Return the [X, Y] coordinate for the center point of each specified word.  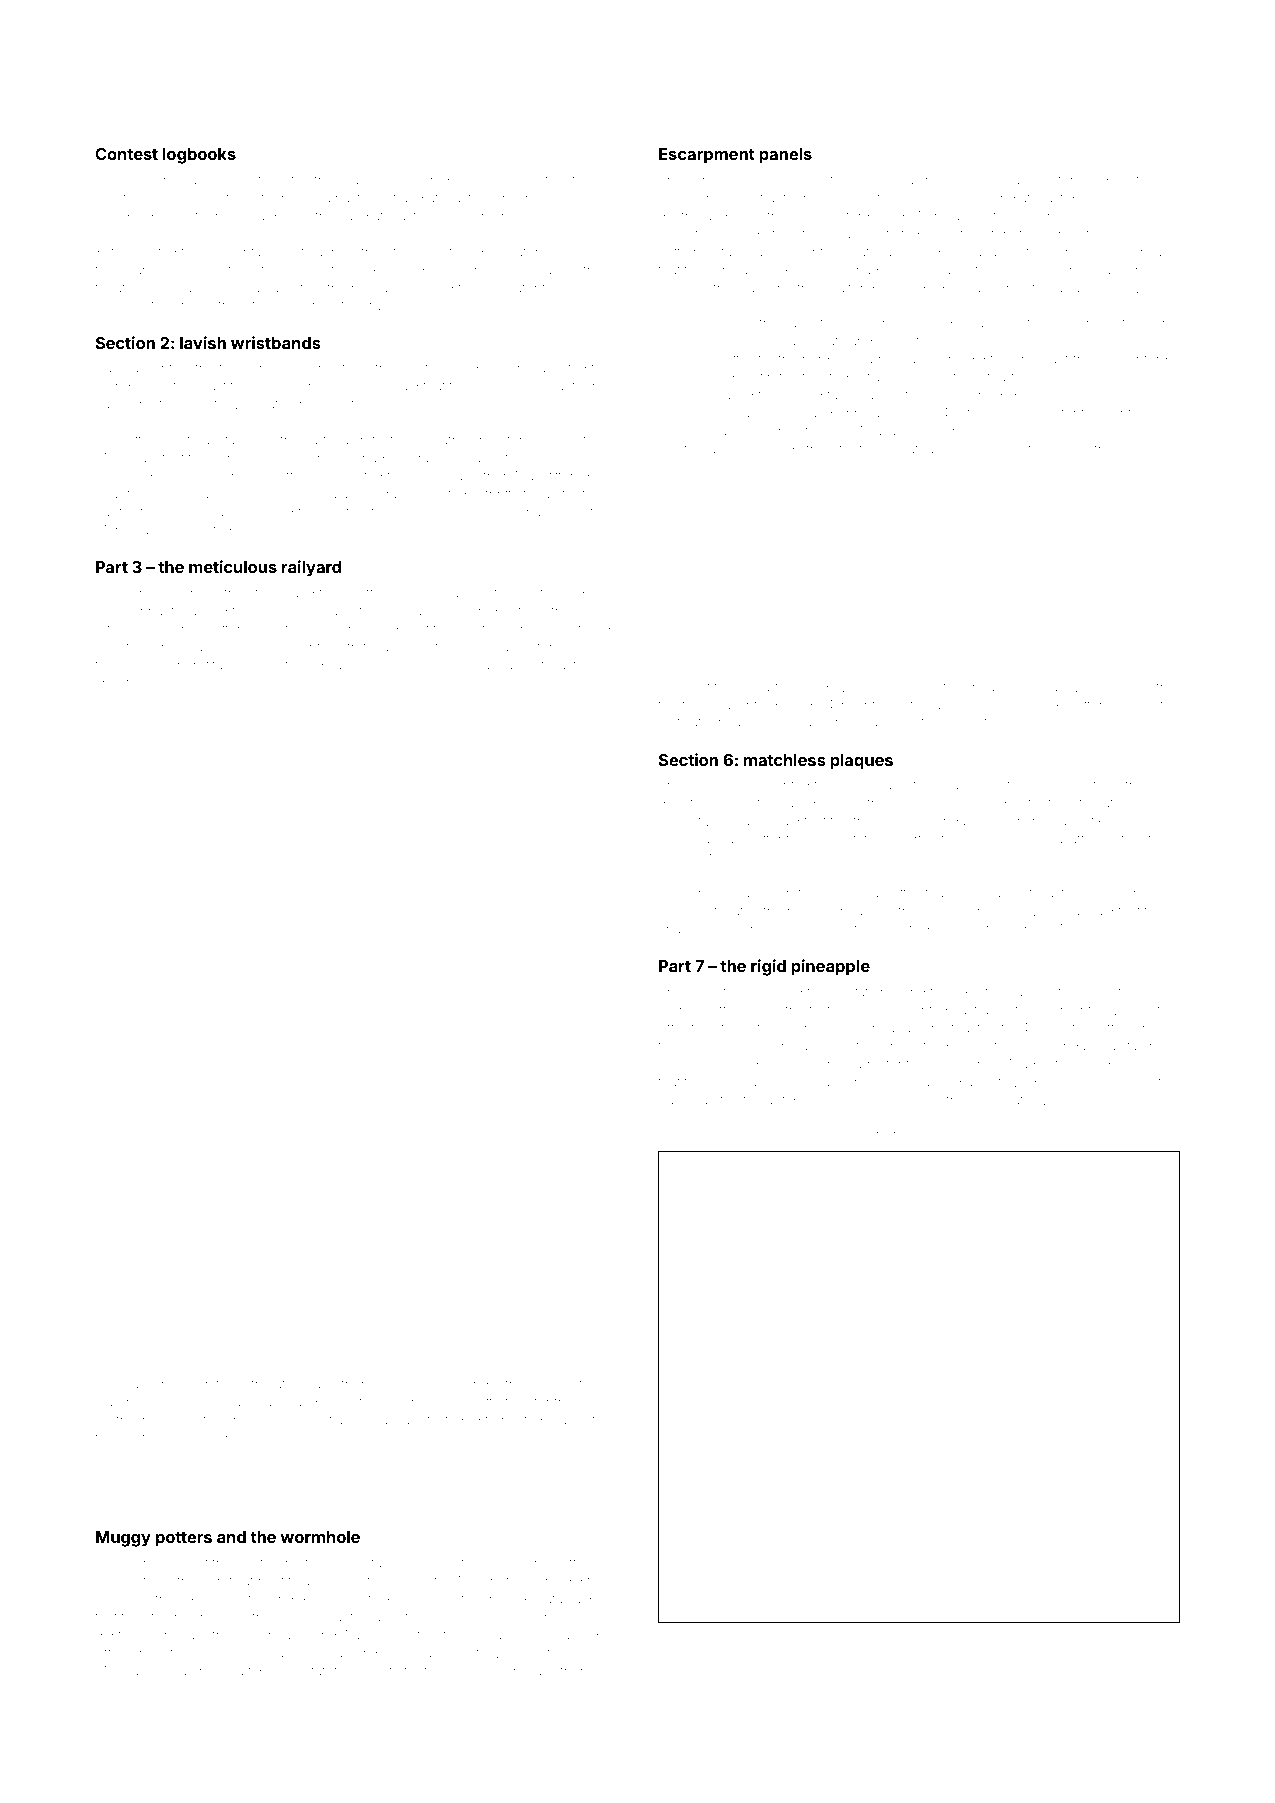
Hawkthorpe [563, 1671]
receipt [267, 666]
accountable [242, 253]
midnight [1113, 181]
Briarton [770, 687]
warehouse [130, 1403]
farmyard [747, 253]
